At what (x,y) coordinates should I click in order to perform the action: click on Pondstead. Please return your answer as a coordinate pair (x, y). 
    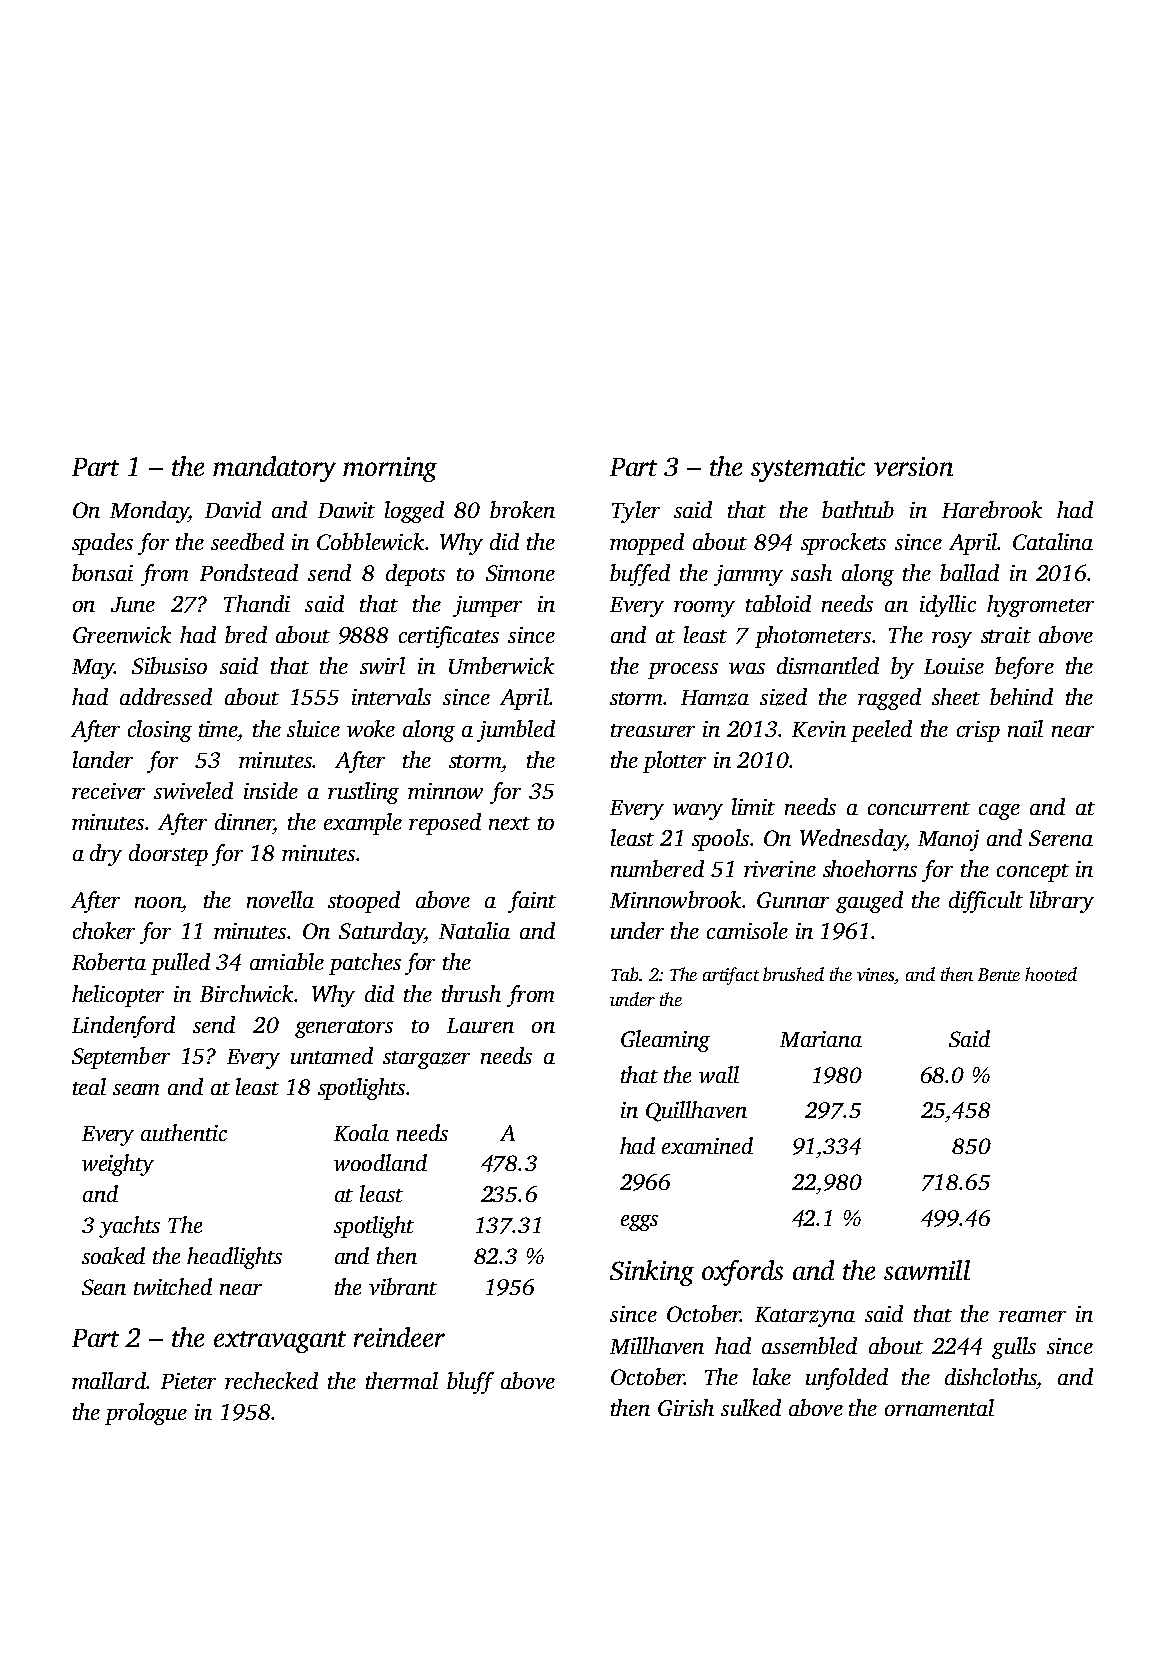
    Looking at the image, I should click on (249, 572).
